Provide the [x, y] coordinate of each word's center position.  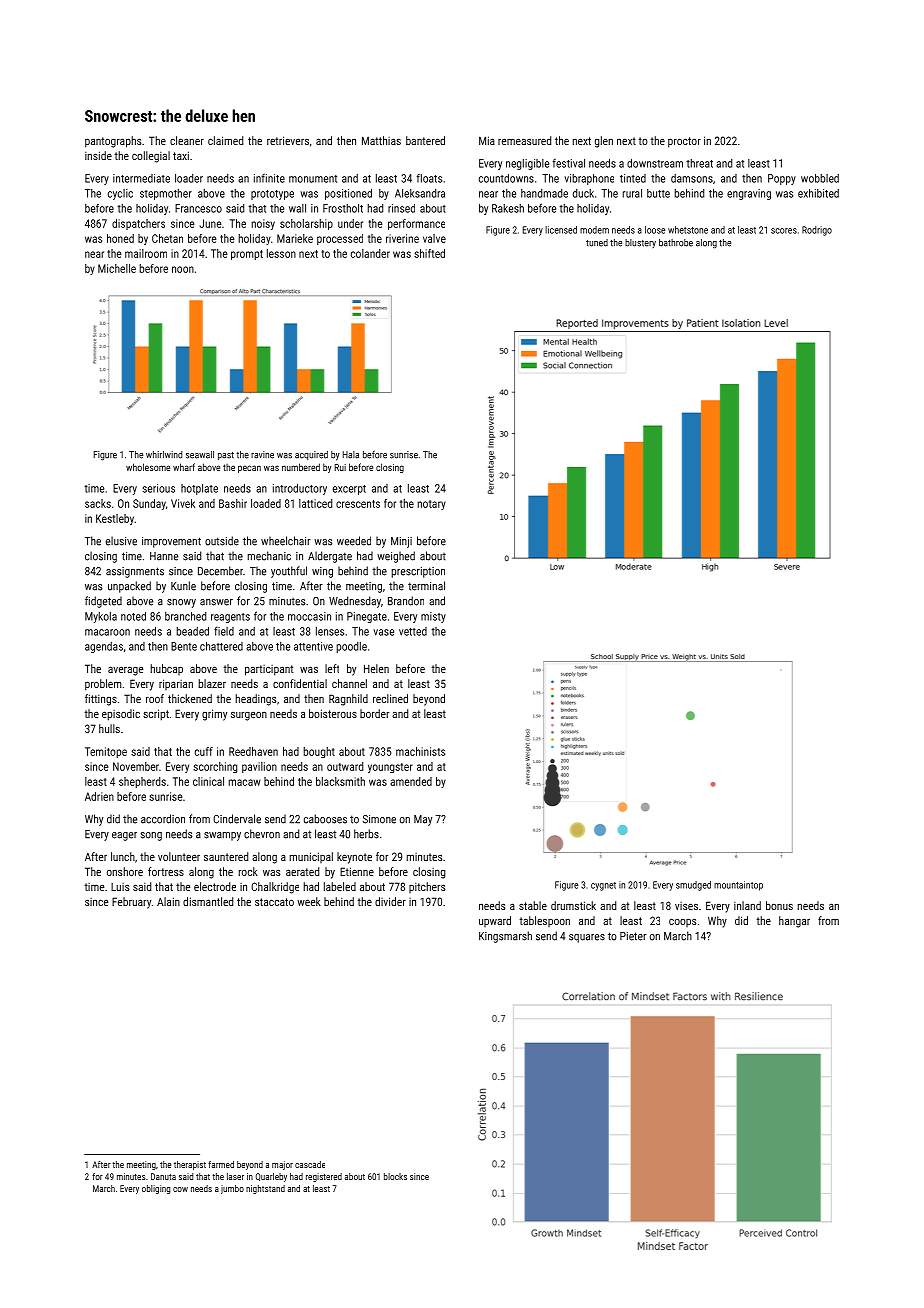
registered [324, 1177]
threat [700, 163]
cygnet [603, 886]
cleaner [187, 140]
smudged [693, 886]
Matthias [381, 140]
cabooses [325, 819]
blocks [395, 1176]
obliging [156, 1189]
